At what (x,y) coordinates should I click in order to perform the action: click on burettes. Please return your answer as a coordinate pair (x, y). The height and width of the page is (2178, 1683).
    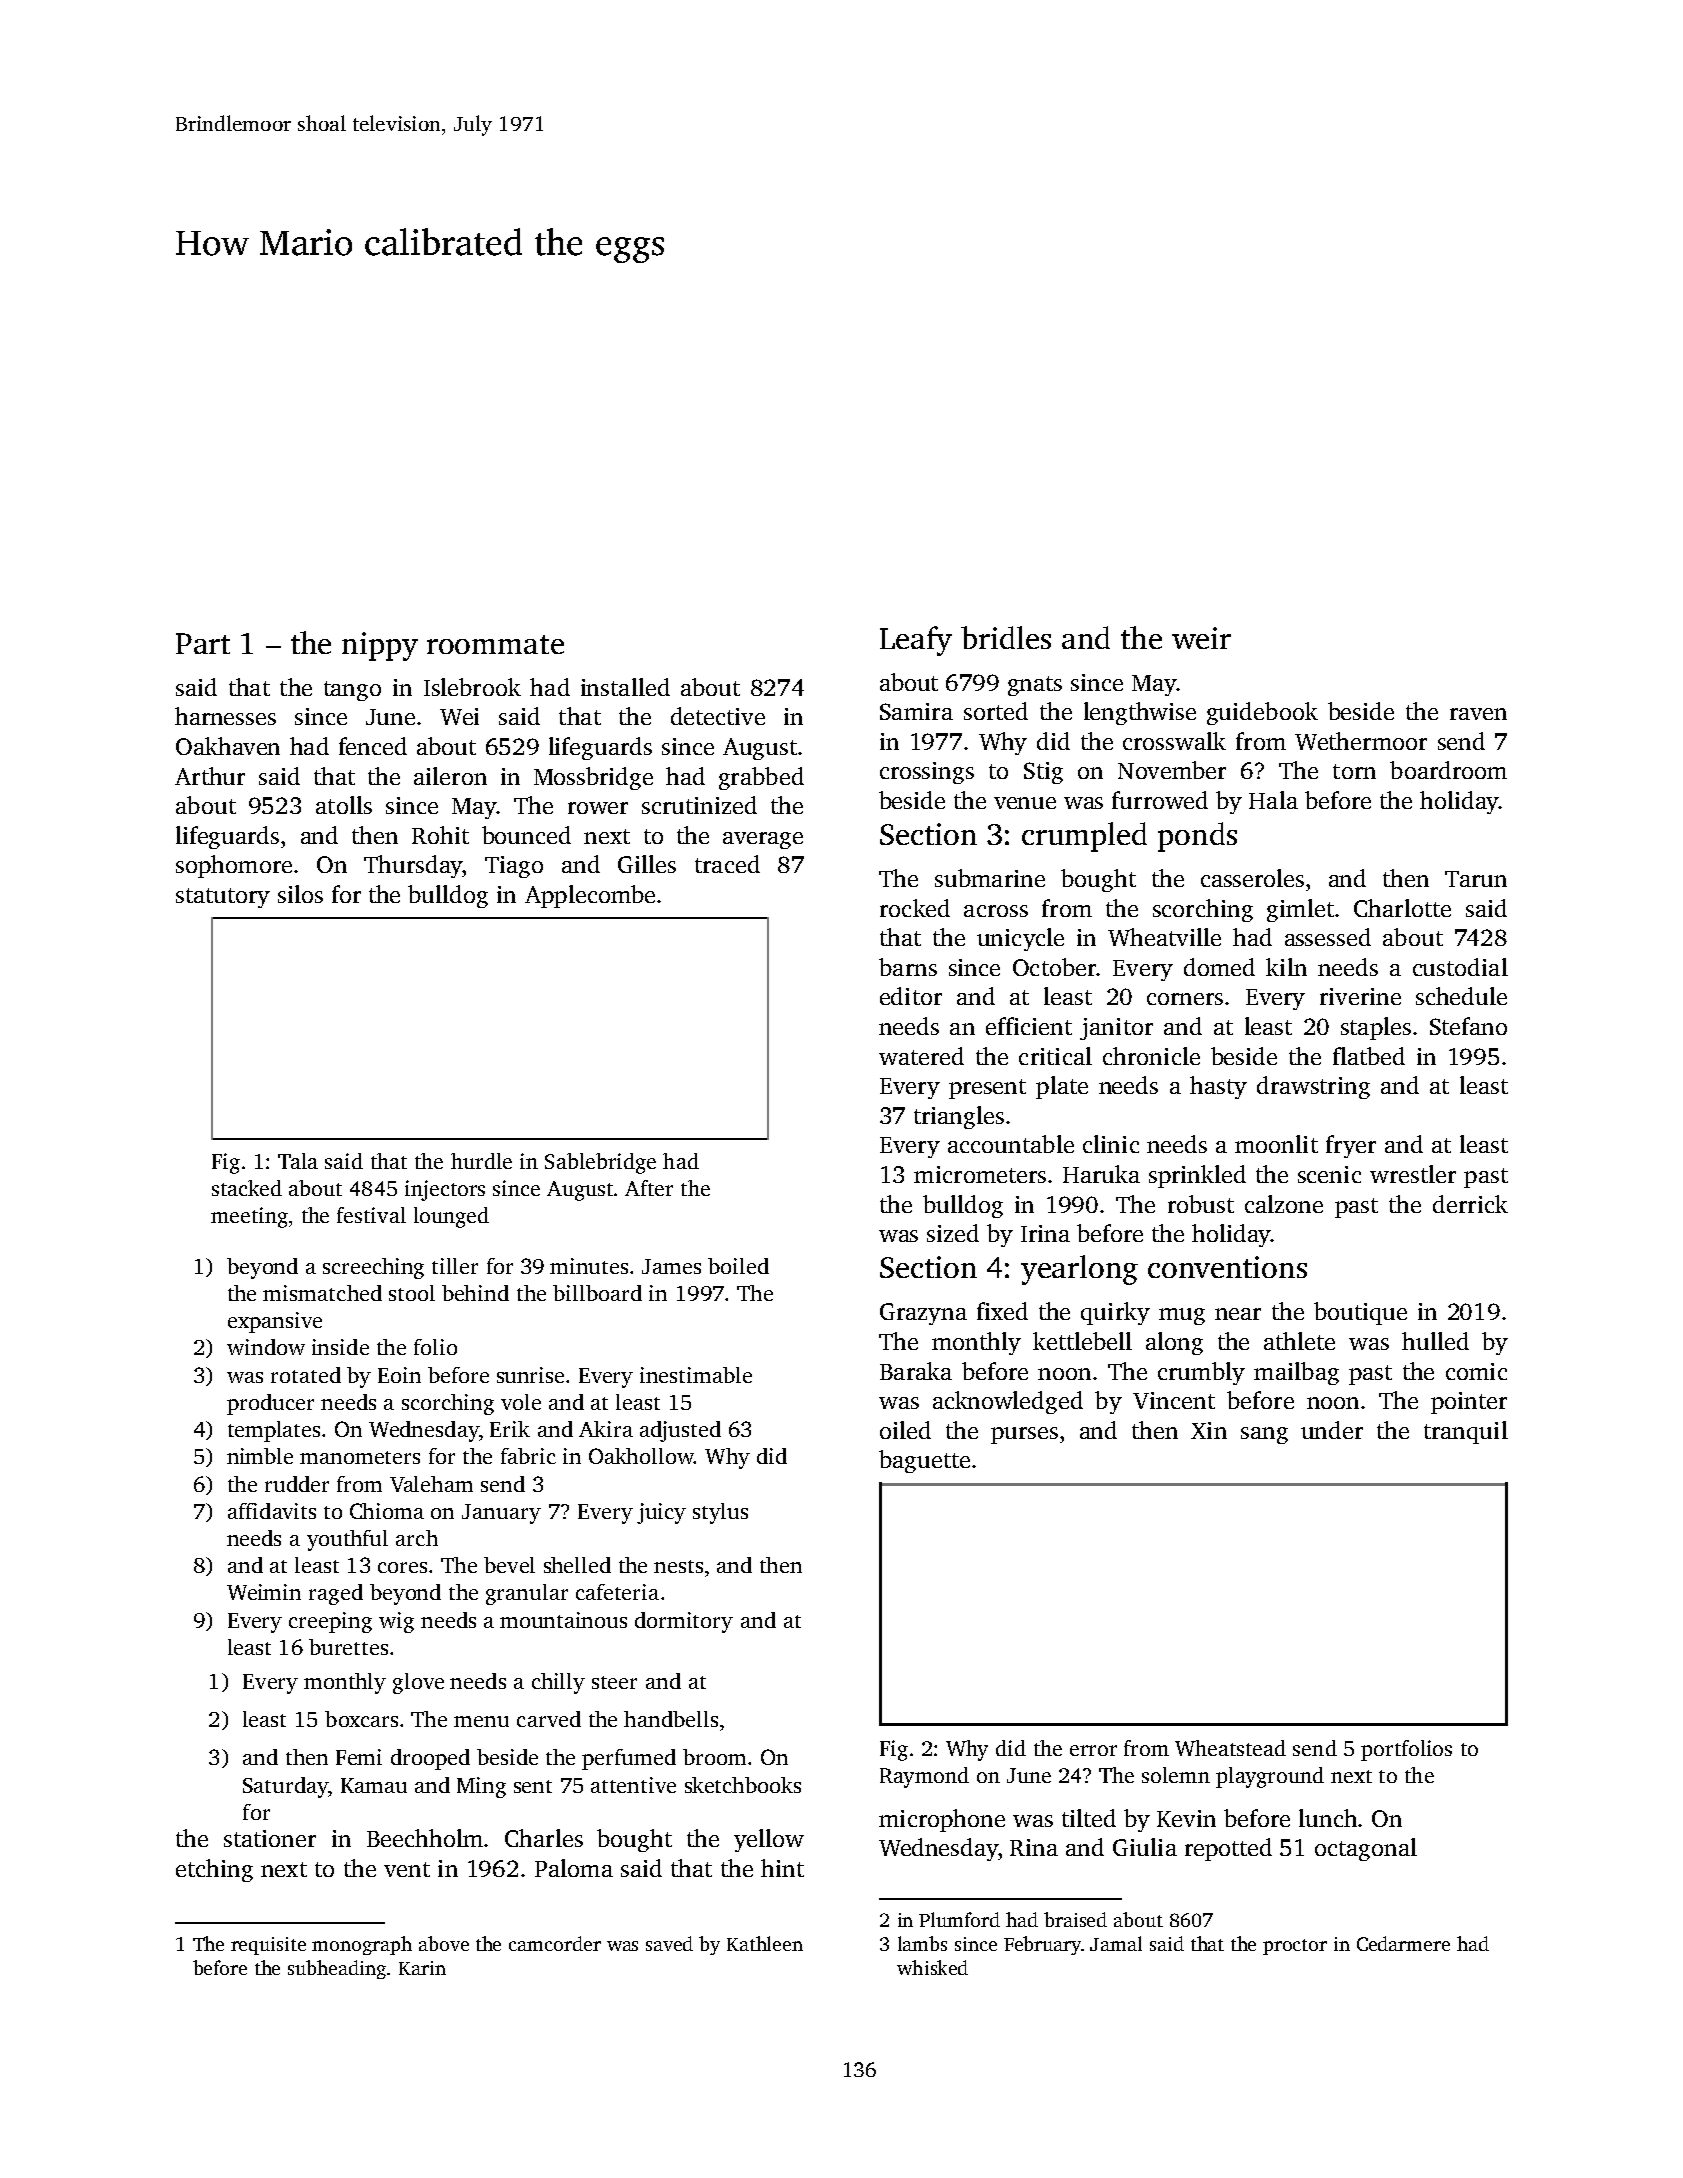
    Looking at the image, I should click on (348, 1647).
